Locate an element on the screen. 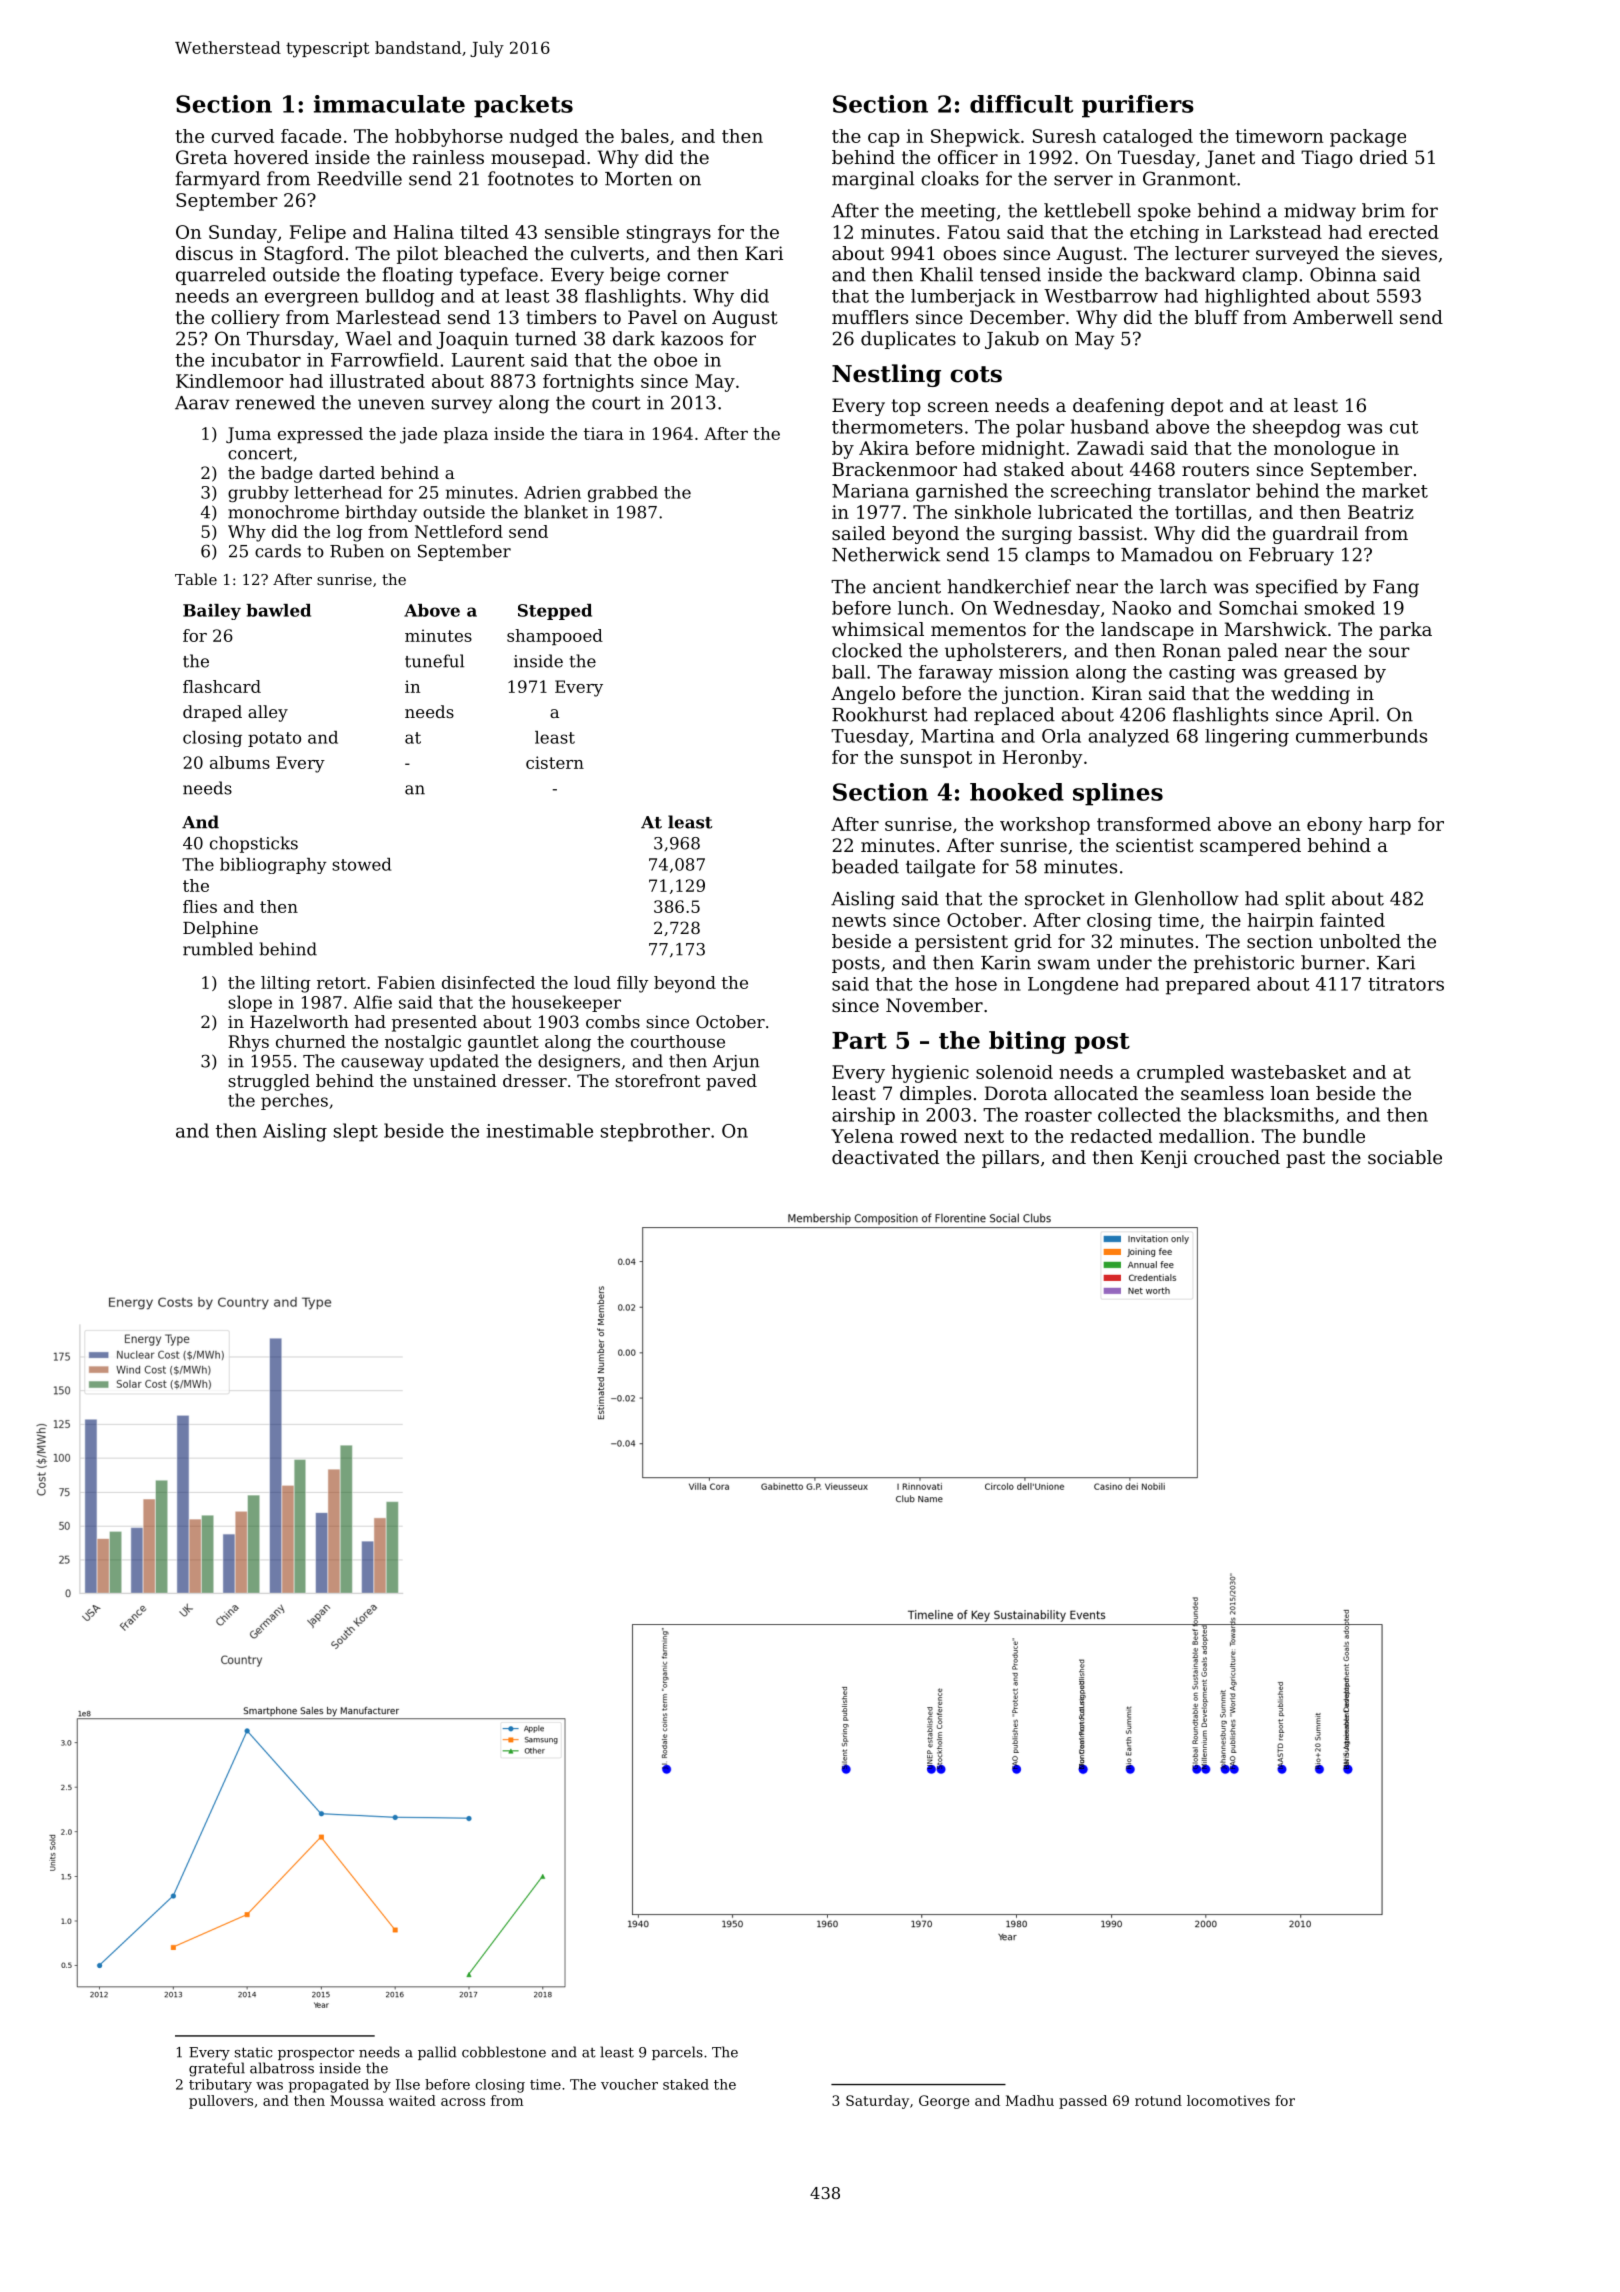 The width and height of the screenshot is (1620, 2292). Janet is located at coordinates (1230, 159).
